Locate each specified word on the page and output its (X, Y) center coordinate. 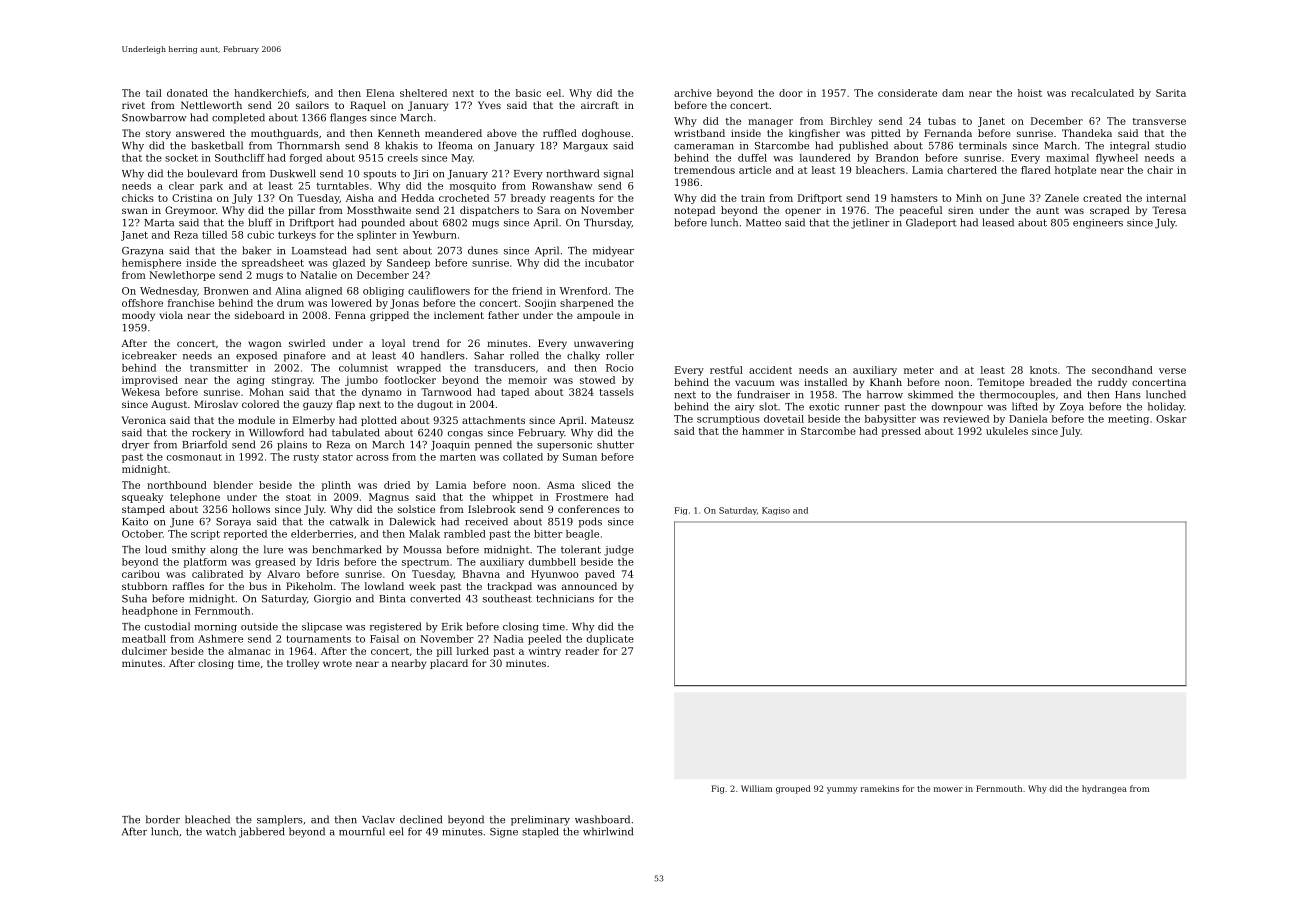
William (756, 788)
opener (803, 212)
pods (590, 522)
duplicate (610, 640)
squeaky (142, 498)
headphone (150, 612)
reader (582, 651)
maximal (1067, 158)
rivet (133, 105)
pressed (901, 432)
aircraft (600, 105)
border (163, 819)
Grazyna (142, 252)
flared (1036, 170)
